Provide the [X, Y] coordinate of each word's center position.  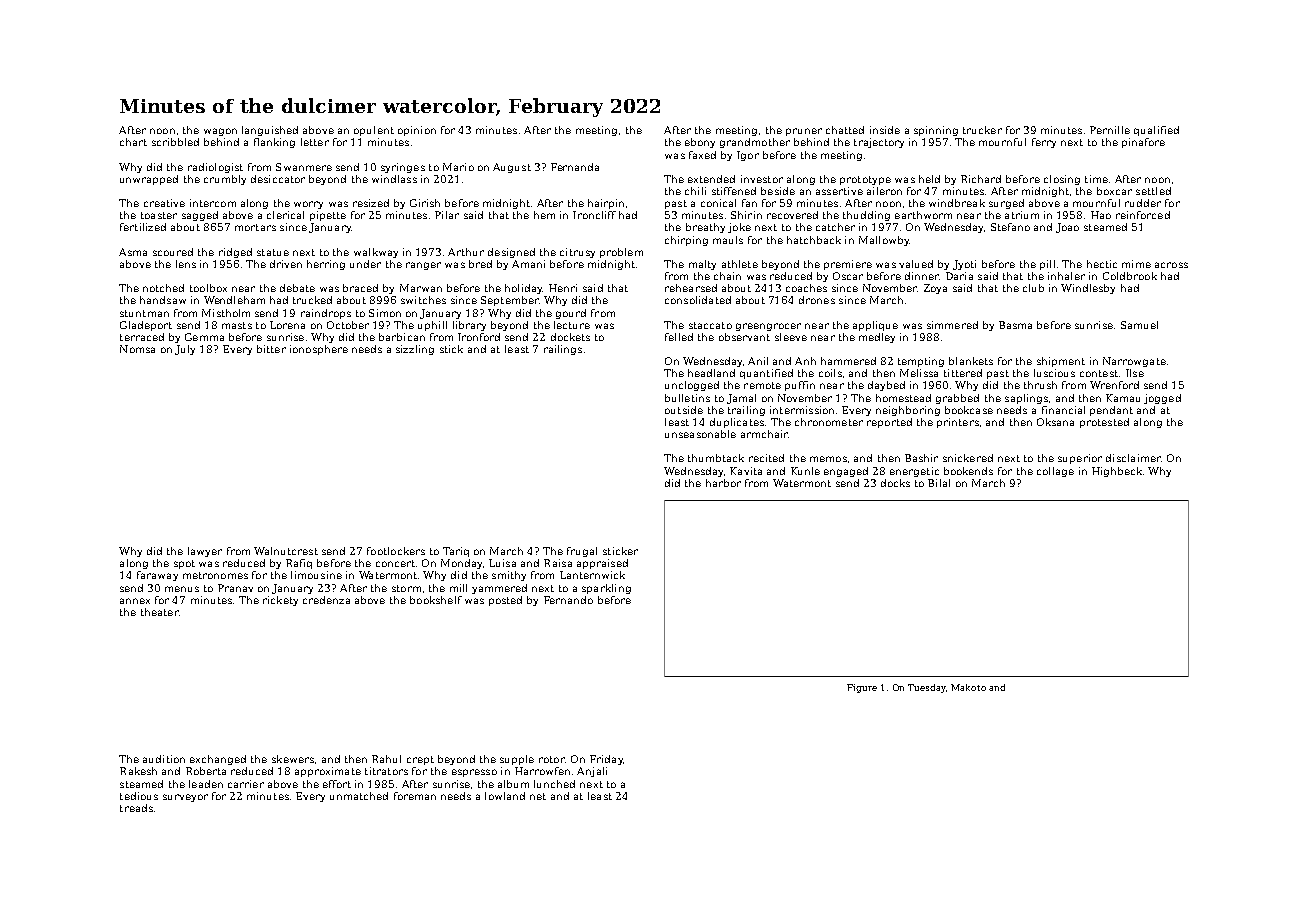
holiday [524, 289]
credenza [326, 600]
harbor [723, 483]
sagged [200, 216]
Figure [862, 688]
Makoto [968, 687]
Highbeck [1117, 472]
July [185, 350]
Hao [1101, 215]
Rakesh [138, 771]
